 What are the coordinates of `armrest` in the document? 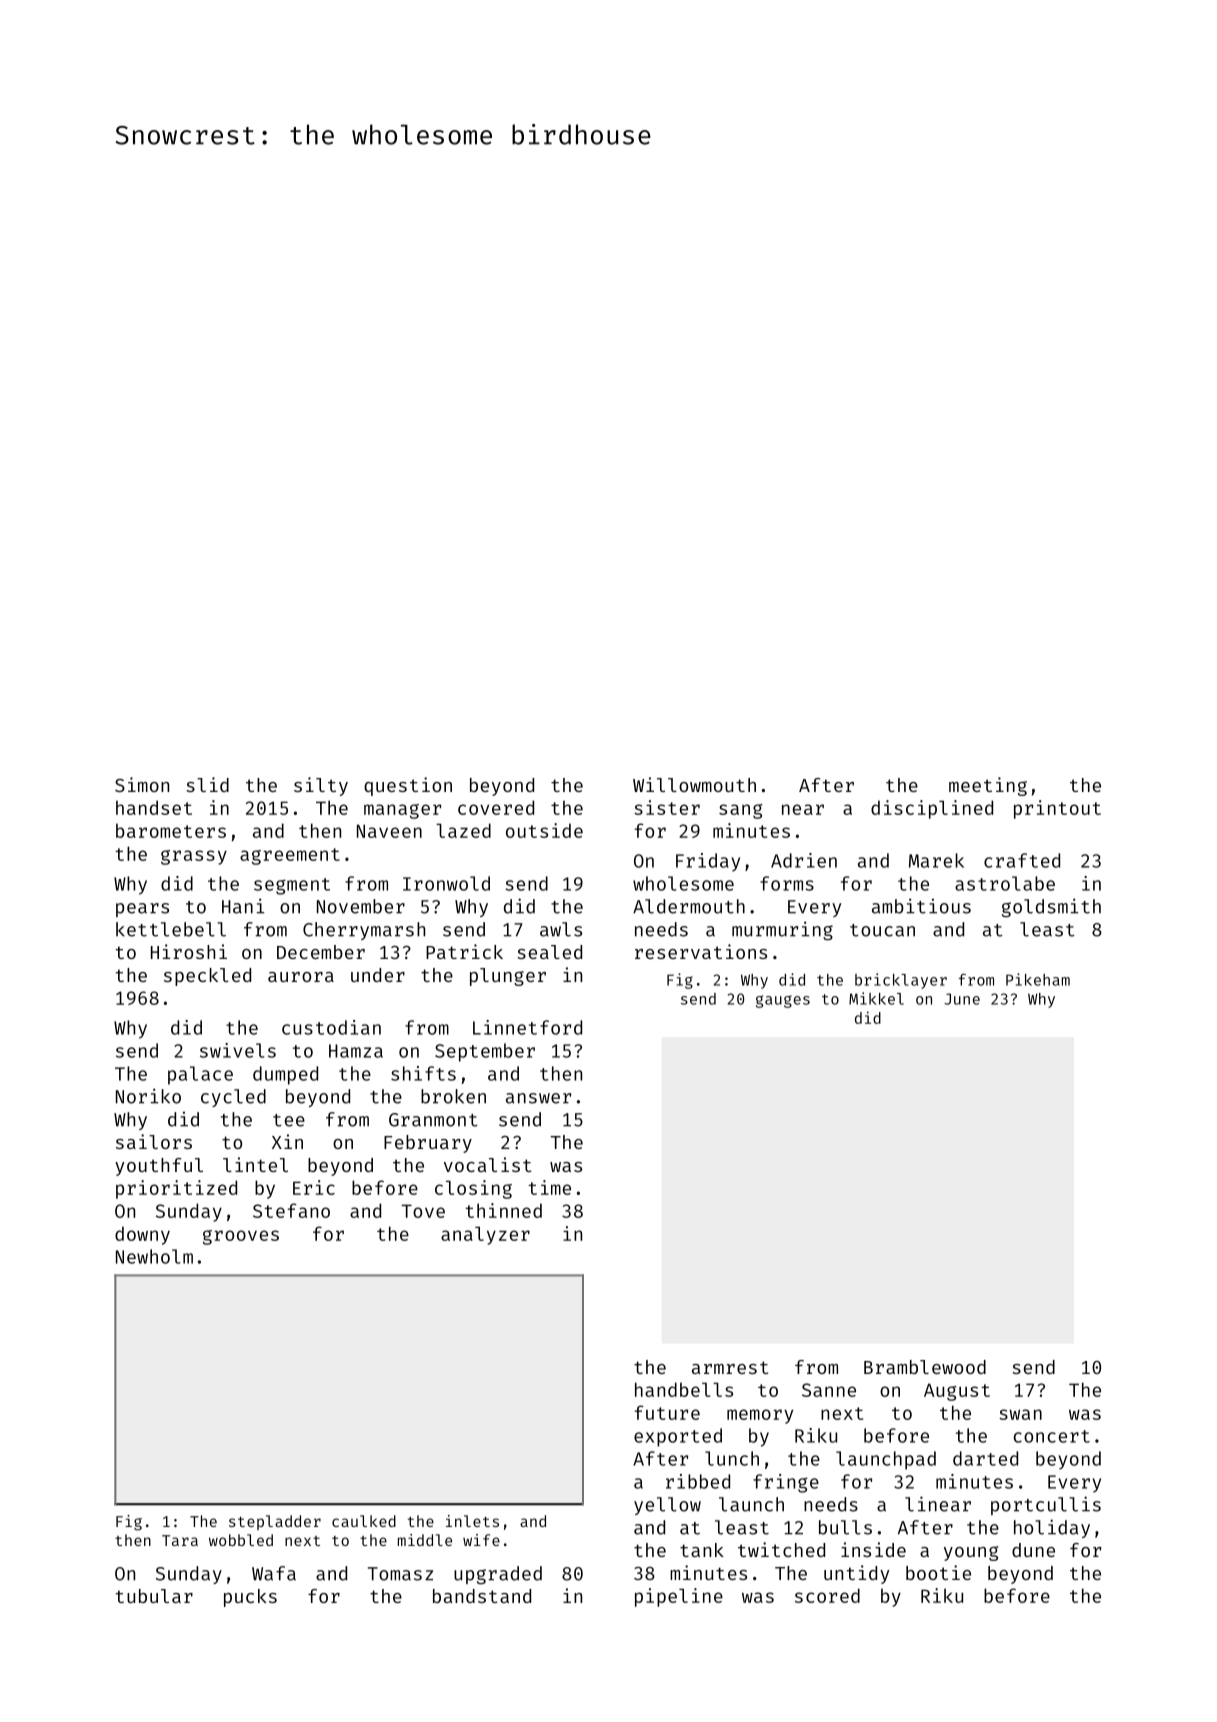 It's located at (730, 1367).
